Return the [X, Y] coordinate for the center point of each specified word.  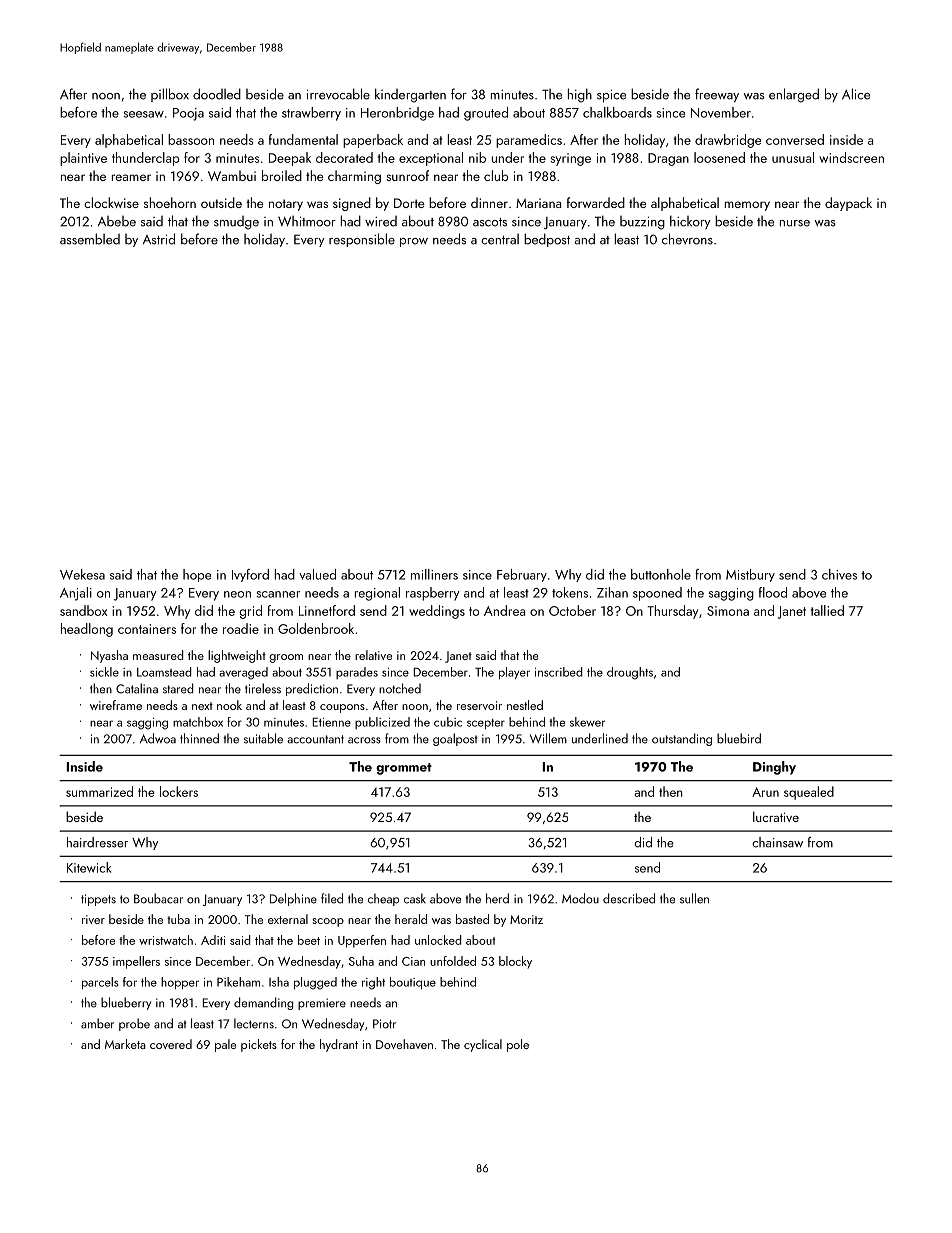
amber [97, 1023]
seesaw [143, 114]
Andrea [504, 610]
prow [414, 242]
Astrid [159, 239]
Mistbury [750, 575]
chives [839, 574]
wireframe [116, 705]
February [522, 575]
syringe [570, 159]
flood [773, 592]
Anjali [76, 594]
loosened [719, 157]
